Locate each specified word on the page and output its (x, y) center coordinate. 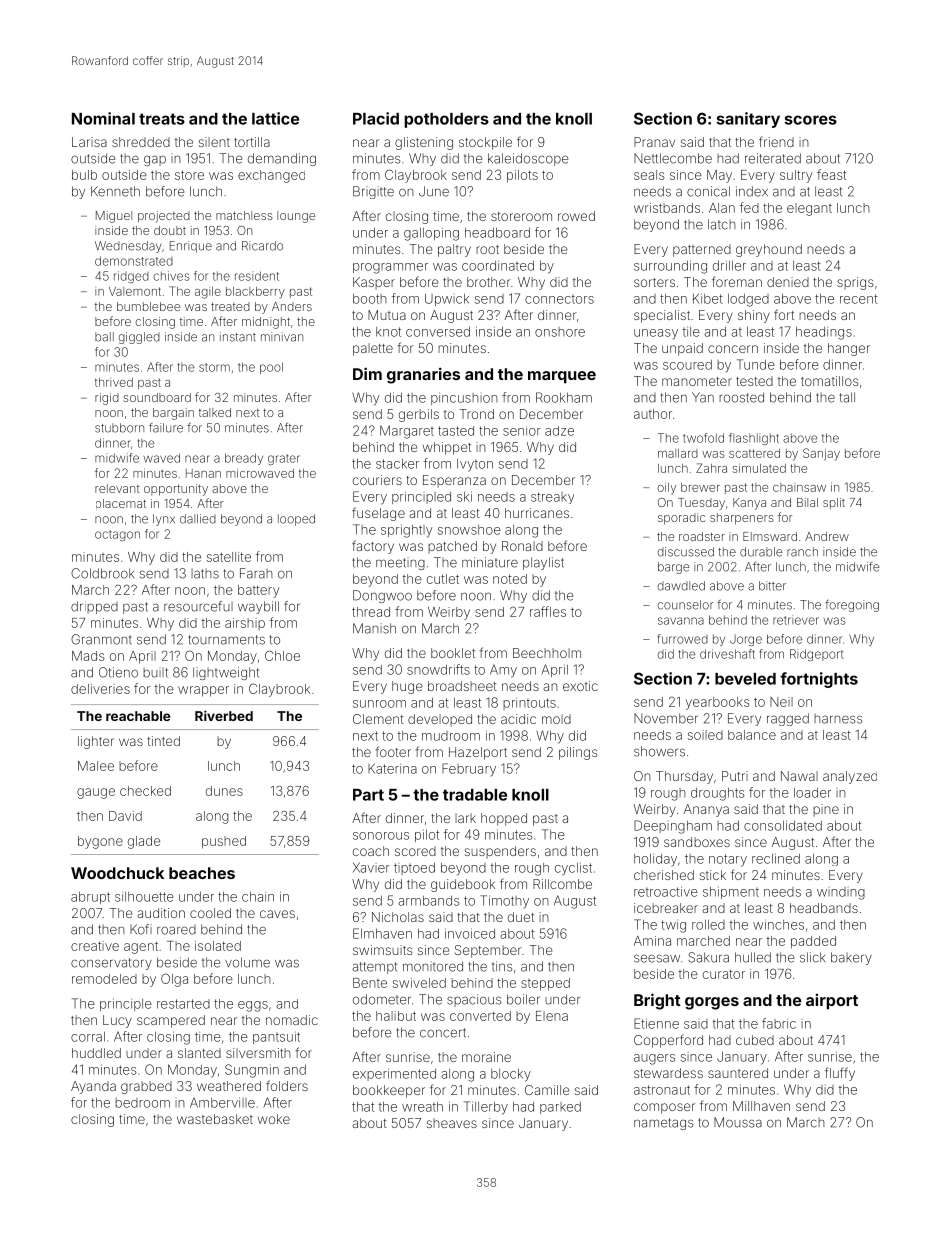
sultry (796, 176)
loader (812, 793)
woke (274, 1119)
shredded (141, 142)
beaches (202, 873)
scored (415, 851)
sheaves (452, 1123)
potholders (446, 120)
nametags (664, 1124)
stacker (397, 464)
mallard (678, 453)
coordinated (498, 266)
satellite (229, 557)
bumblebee (148, 306)
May (719, 176)
